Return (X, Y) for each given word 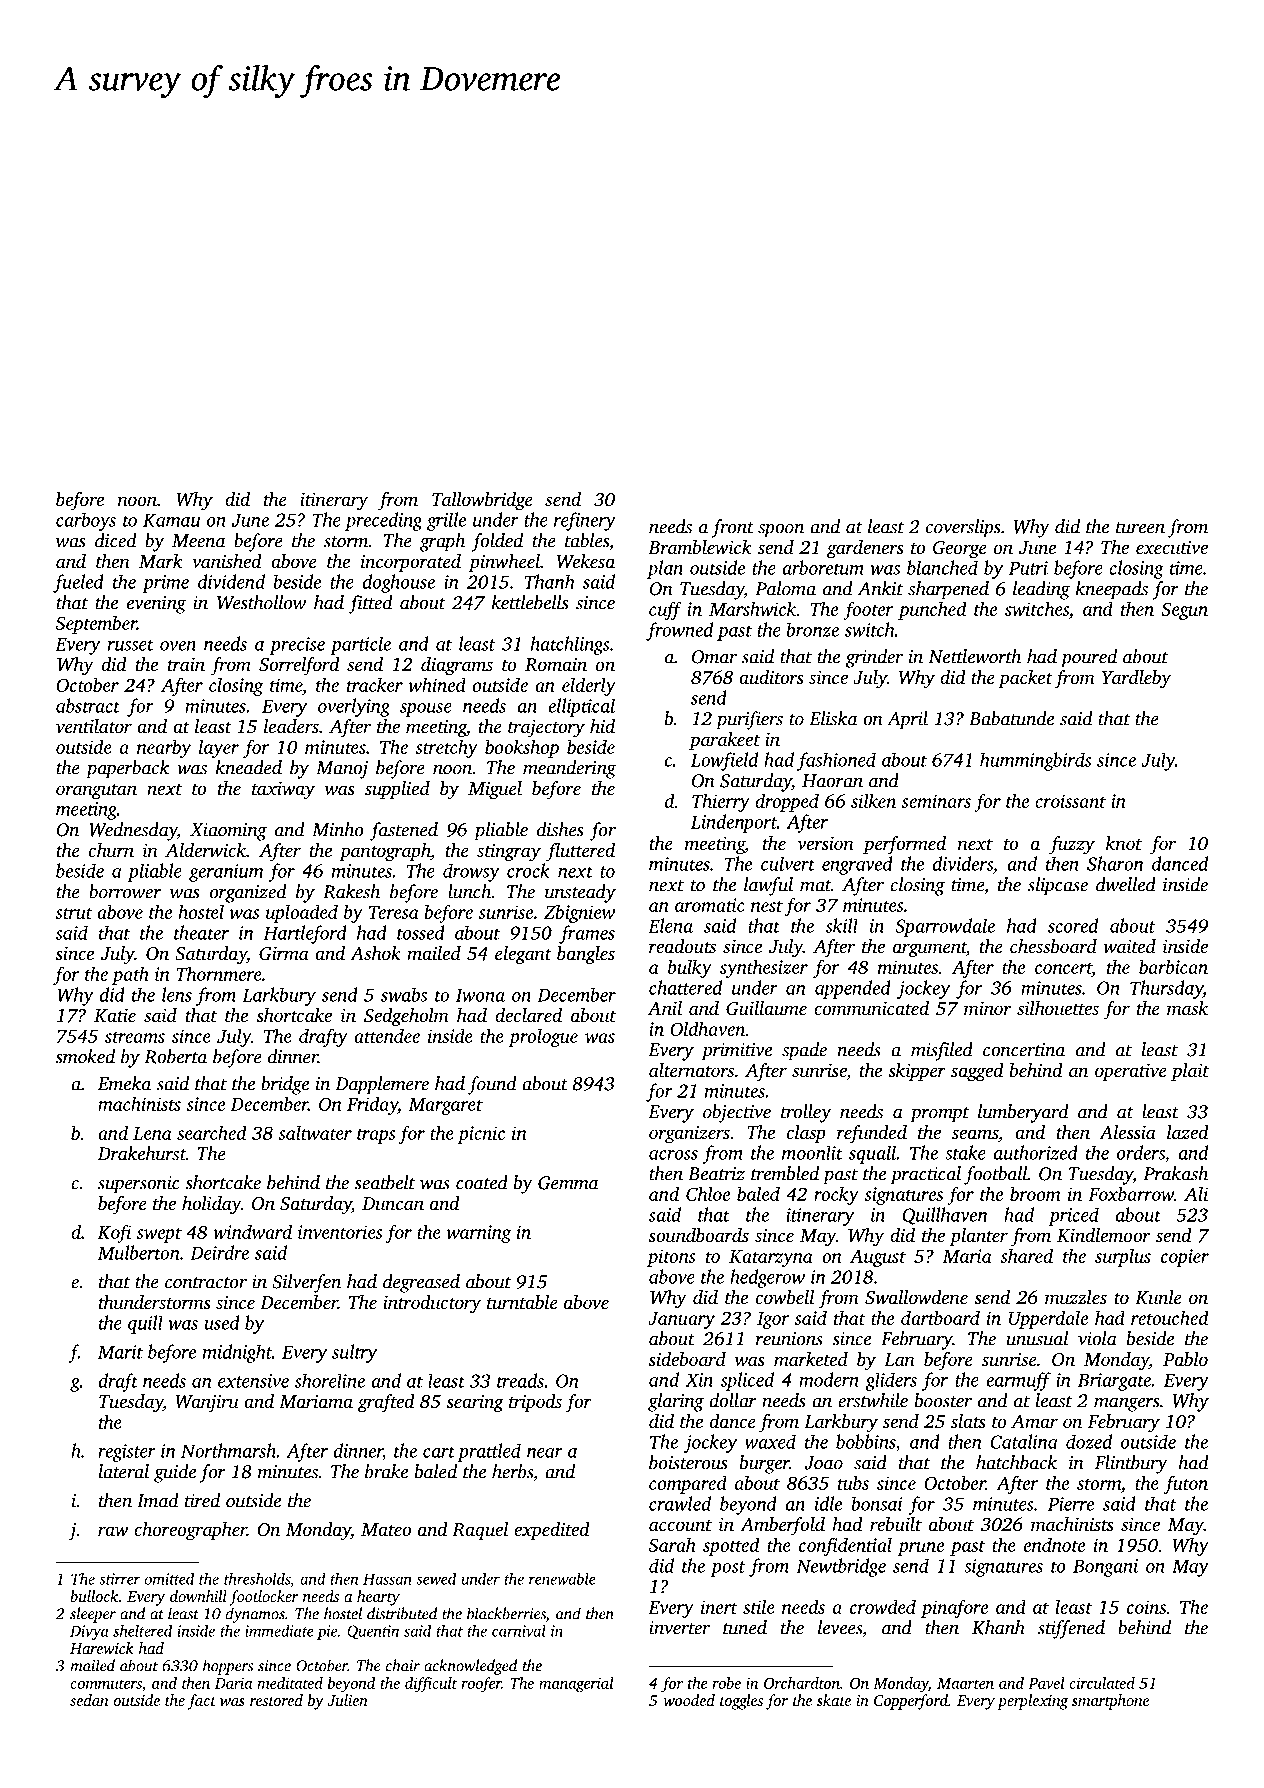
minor (987, 1008)
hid (602, 726)
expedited (552, 1531)
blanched (942, 567)
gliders (891, 1381)
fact (202, 1702)
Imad (157, 1500)
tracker (375, 684)
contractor (206, 1283)
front (732, 528)
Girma (284, 953)
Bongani (1105, 1568)
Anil (665, 1008)
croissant (1070, 801)
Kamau (172, 520)
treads (520, 1380)
